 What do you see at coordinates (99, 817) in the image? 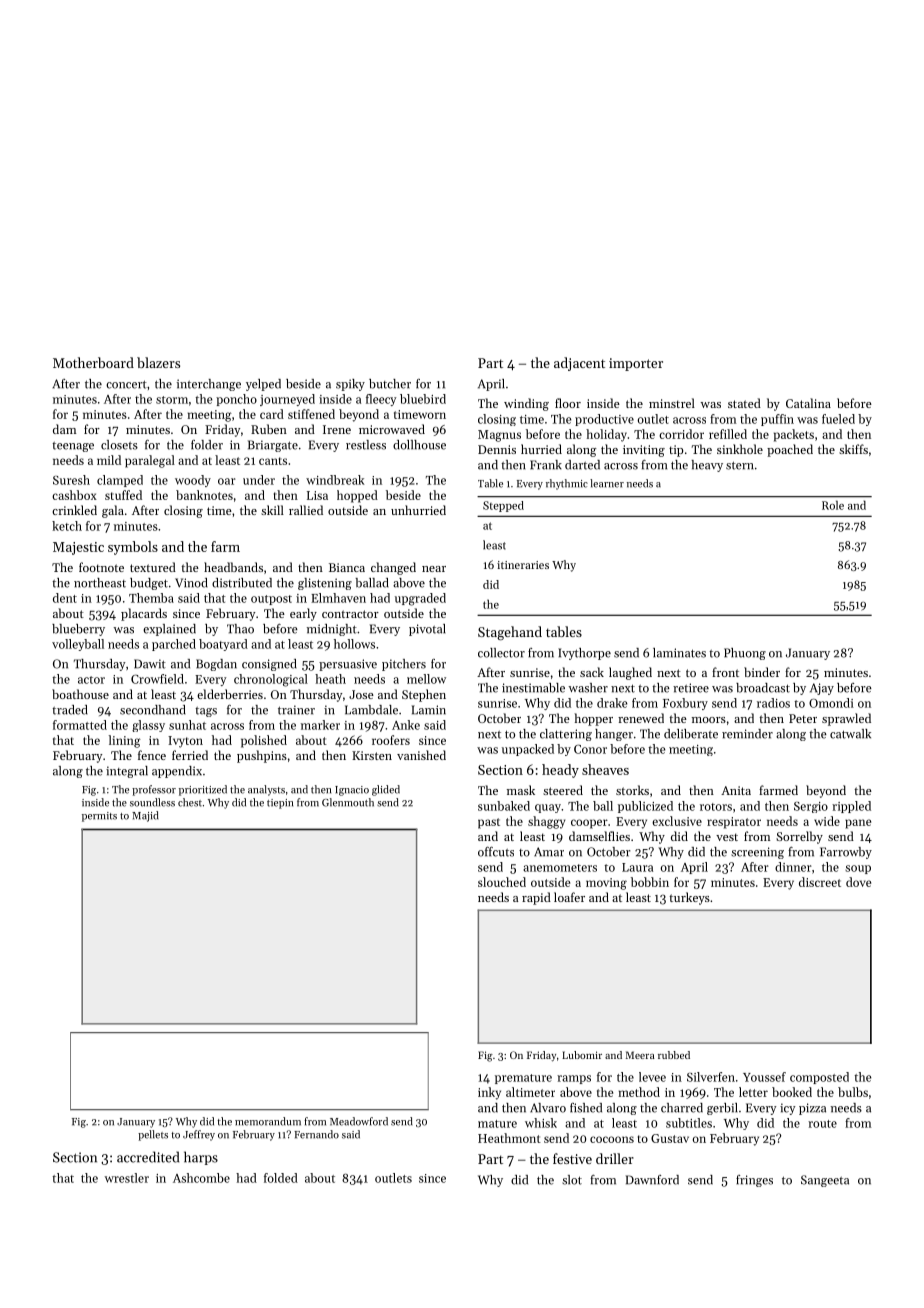
I see `permits` at bounding box center [99, 817].
